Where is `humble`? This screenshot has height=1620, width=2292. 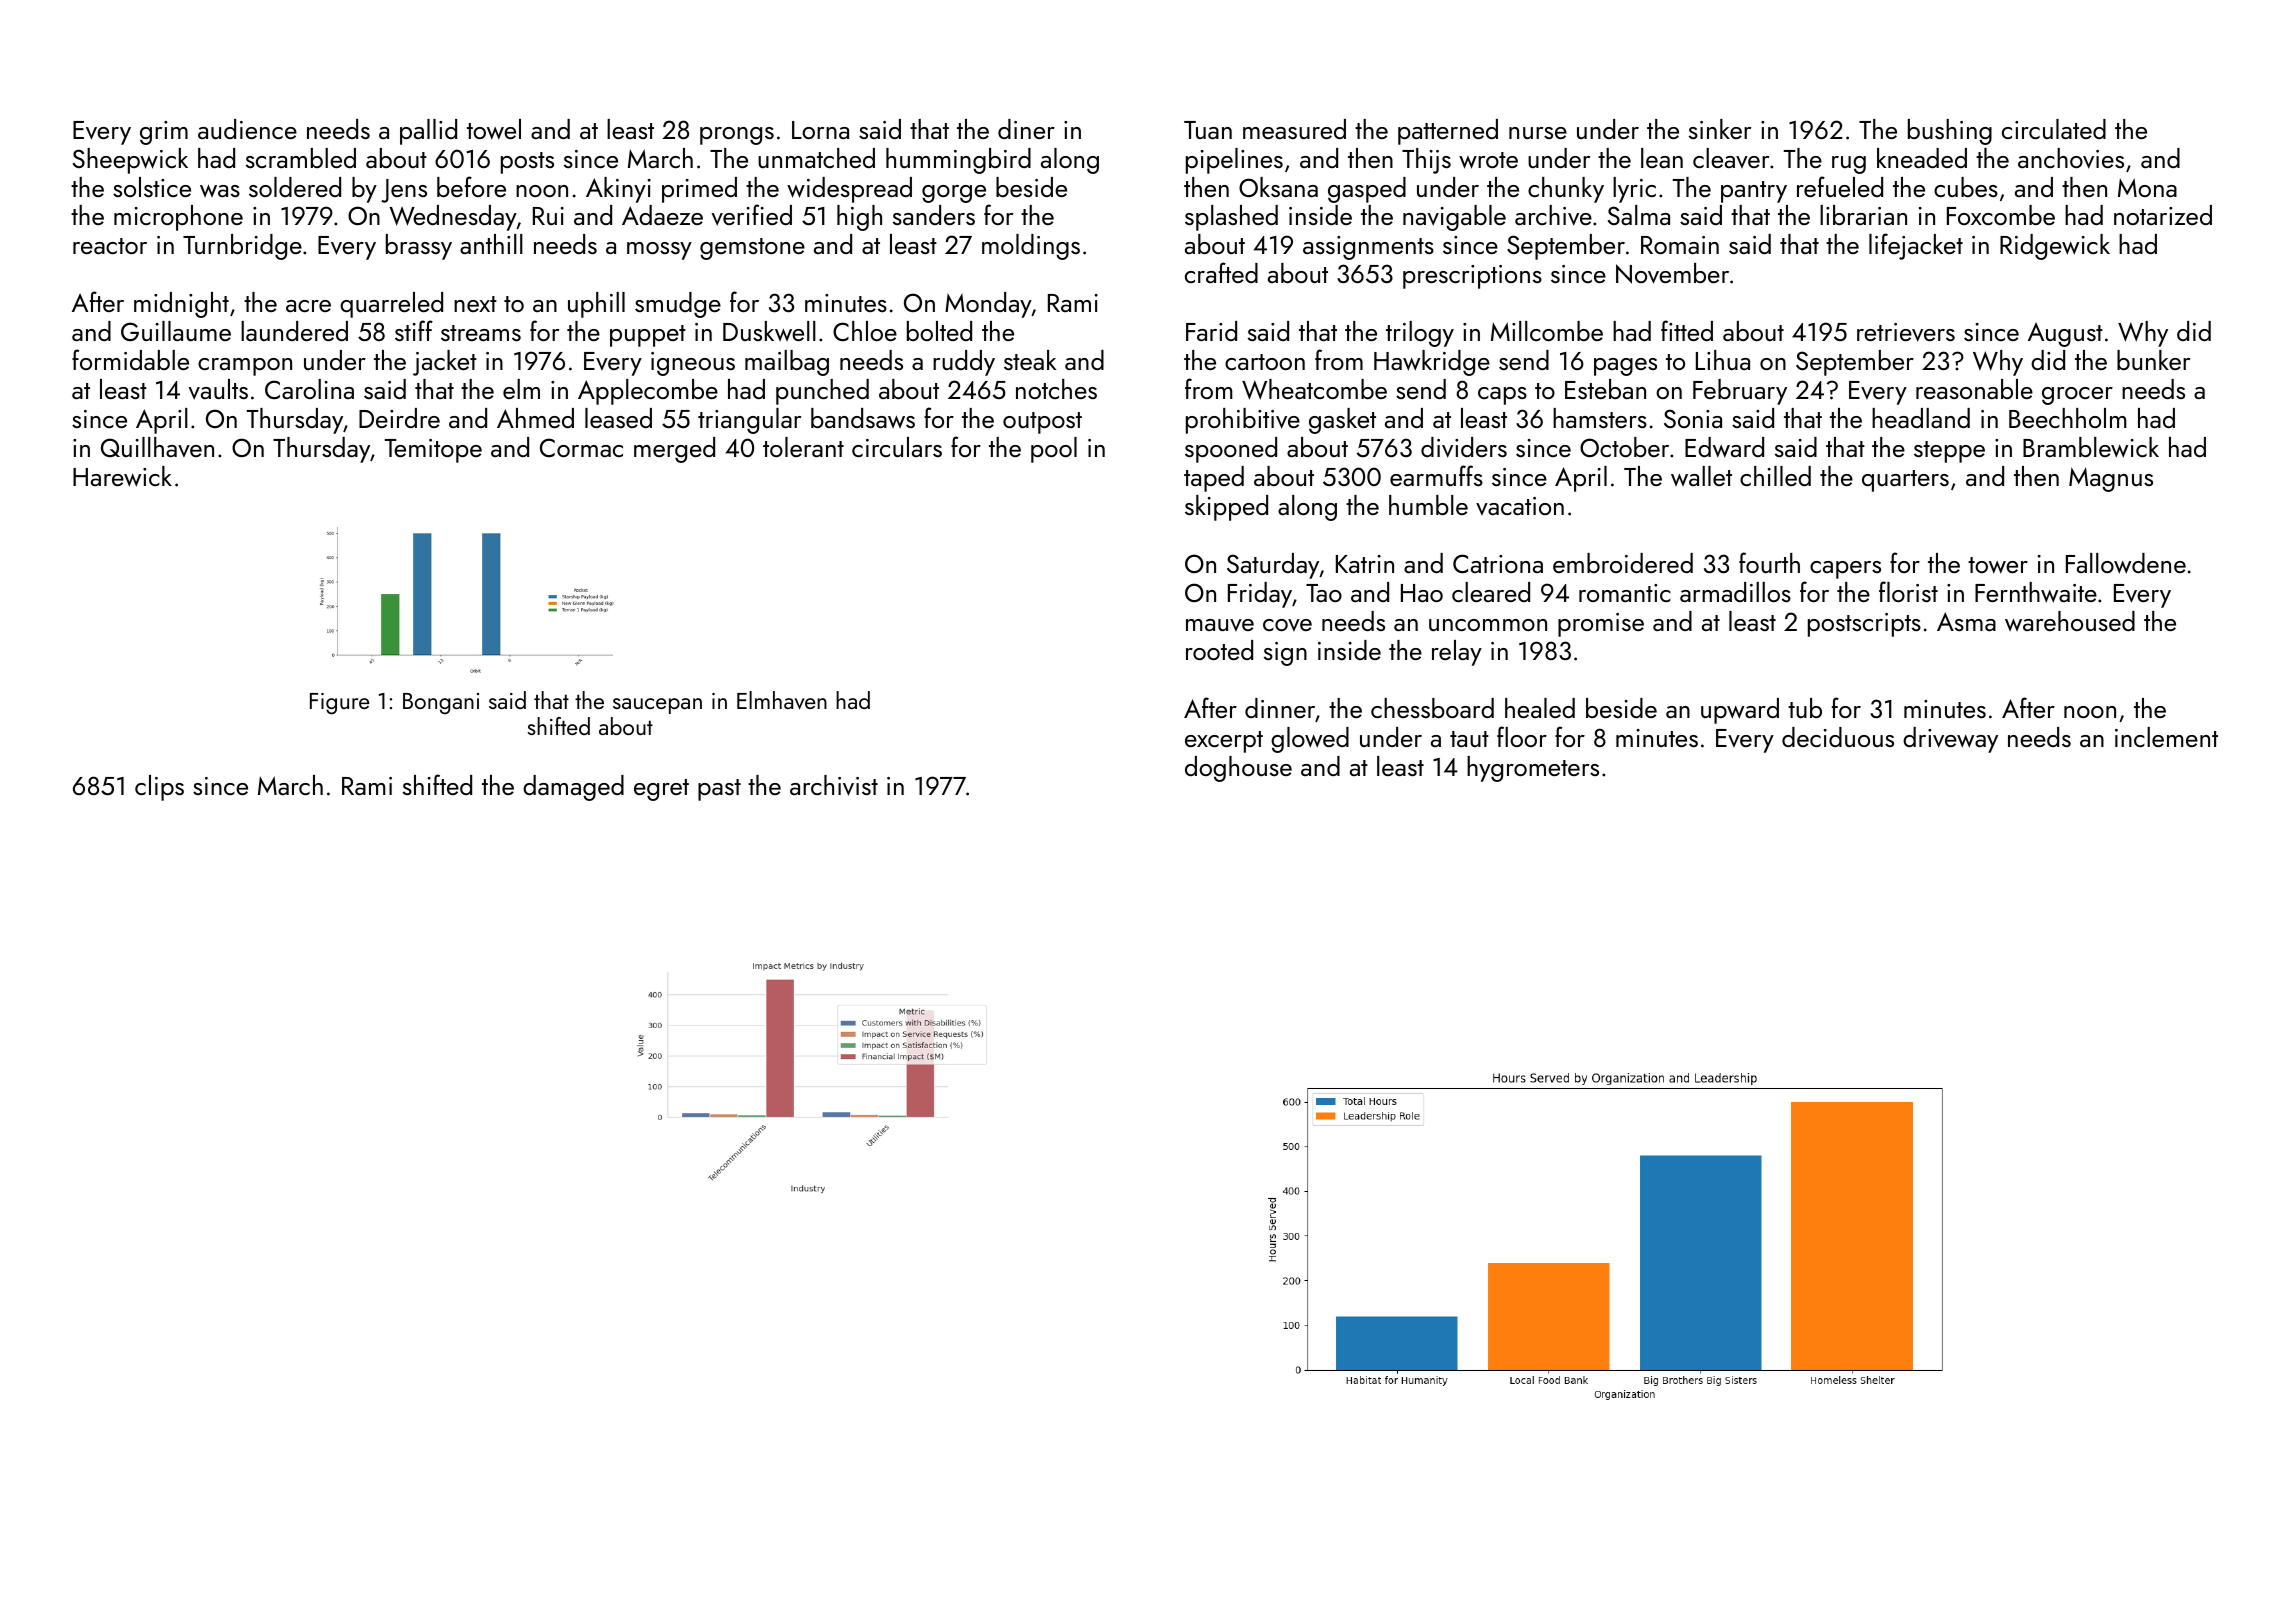
humble is located at coordinates (1428, 505).
